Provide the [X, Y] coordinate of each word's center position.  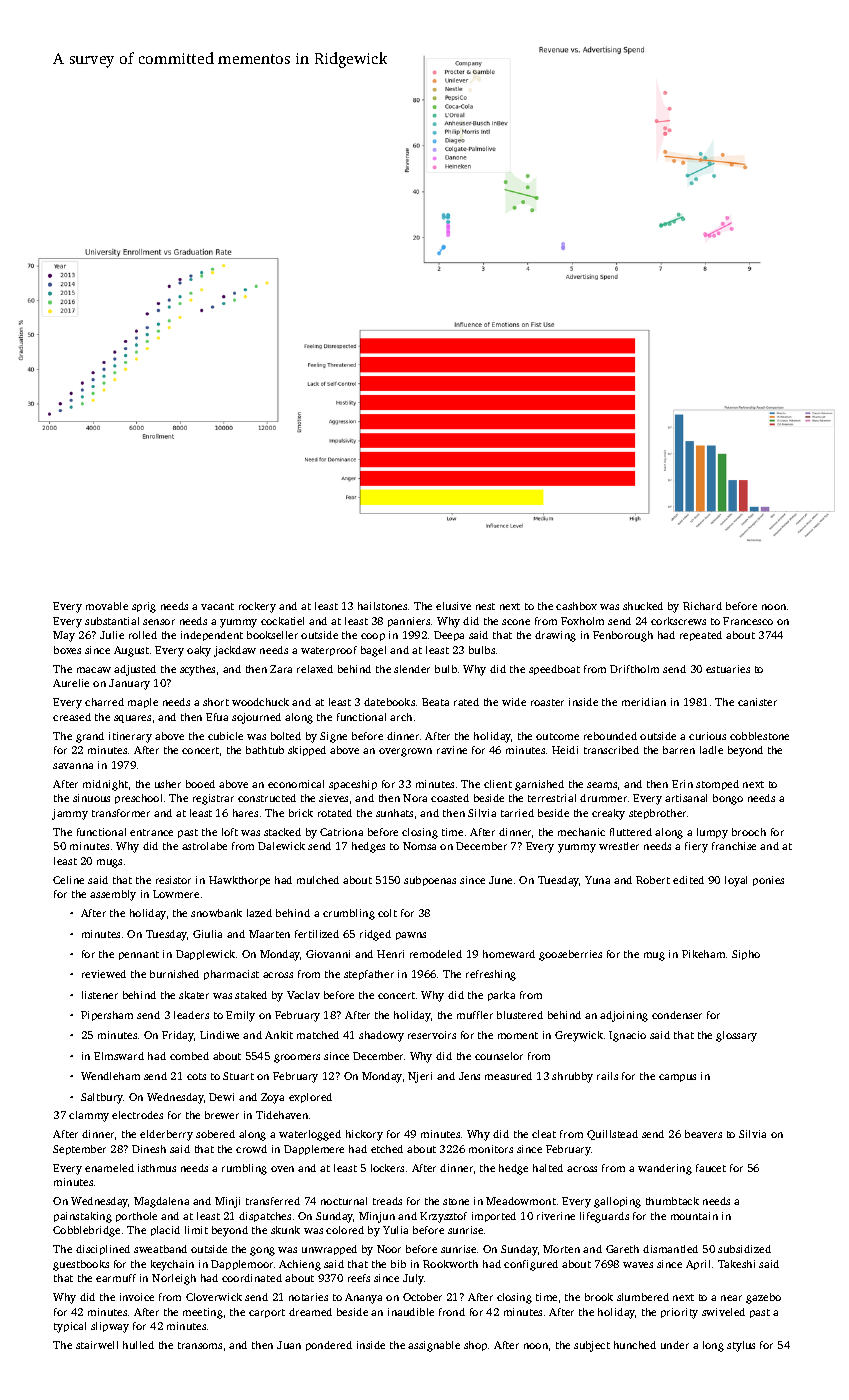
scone [516, 622]
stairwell [97, 1345]
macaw [94, 670]
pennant [139, 955]
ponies [768, 881]
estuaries [728, 669]
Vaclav [303, 995]
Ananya [363, 1298]
